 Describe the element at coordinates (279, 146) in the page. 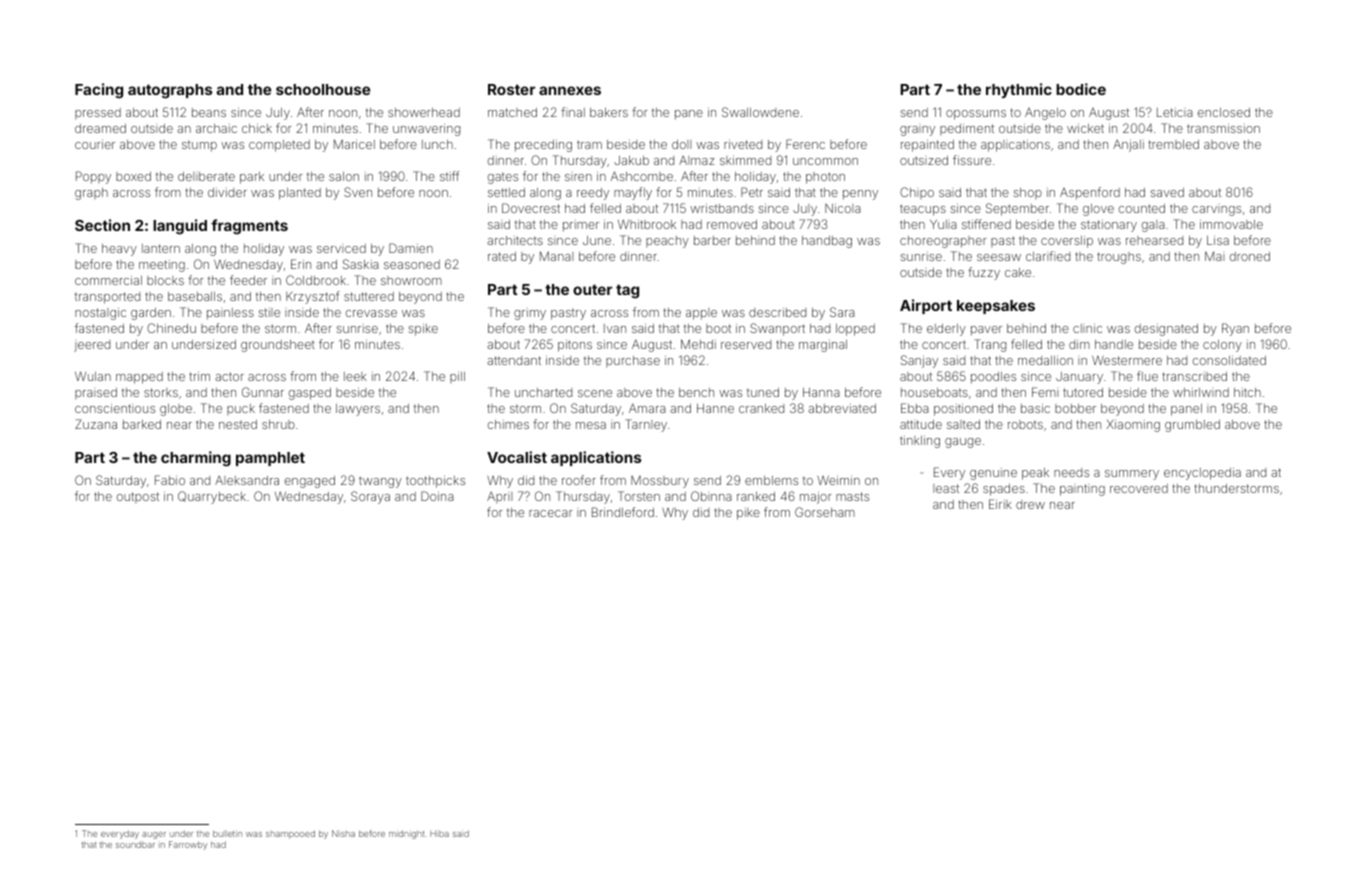

I see `completed` at that location.
